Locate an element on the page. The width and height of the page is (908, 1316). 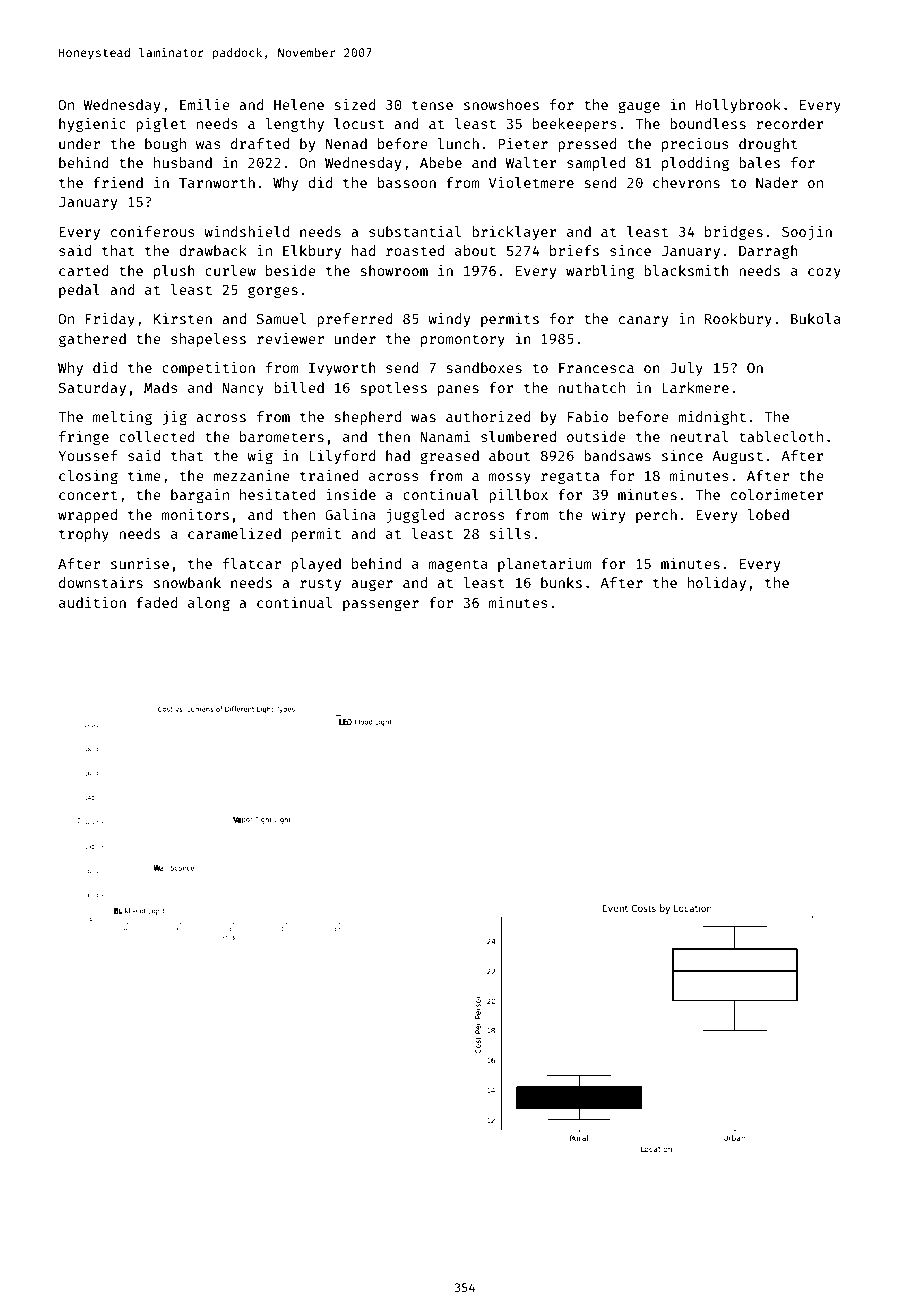
passenger is located at coordinates (381, 605).
